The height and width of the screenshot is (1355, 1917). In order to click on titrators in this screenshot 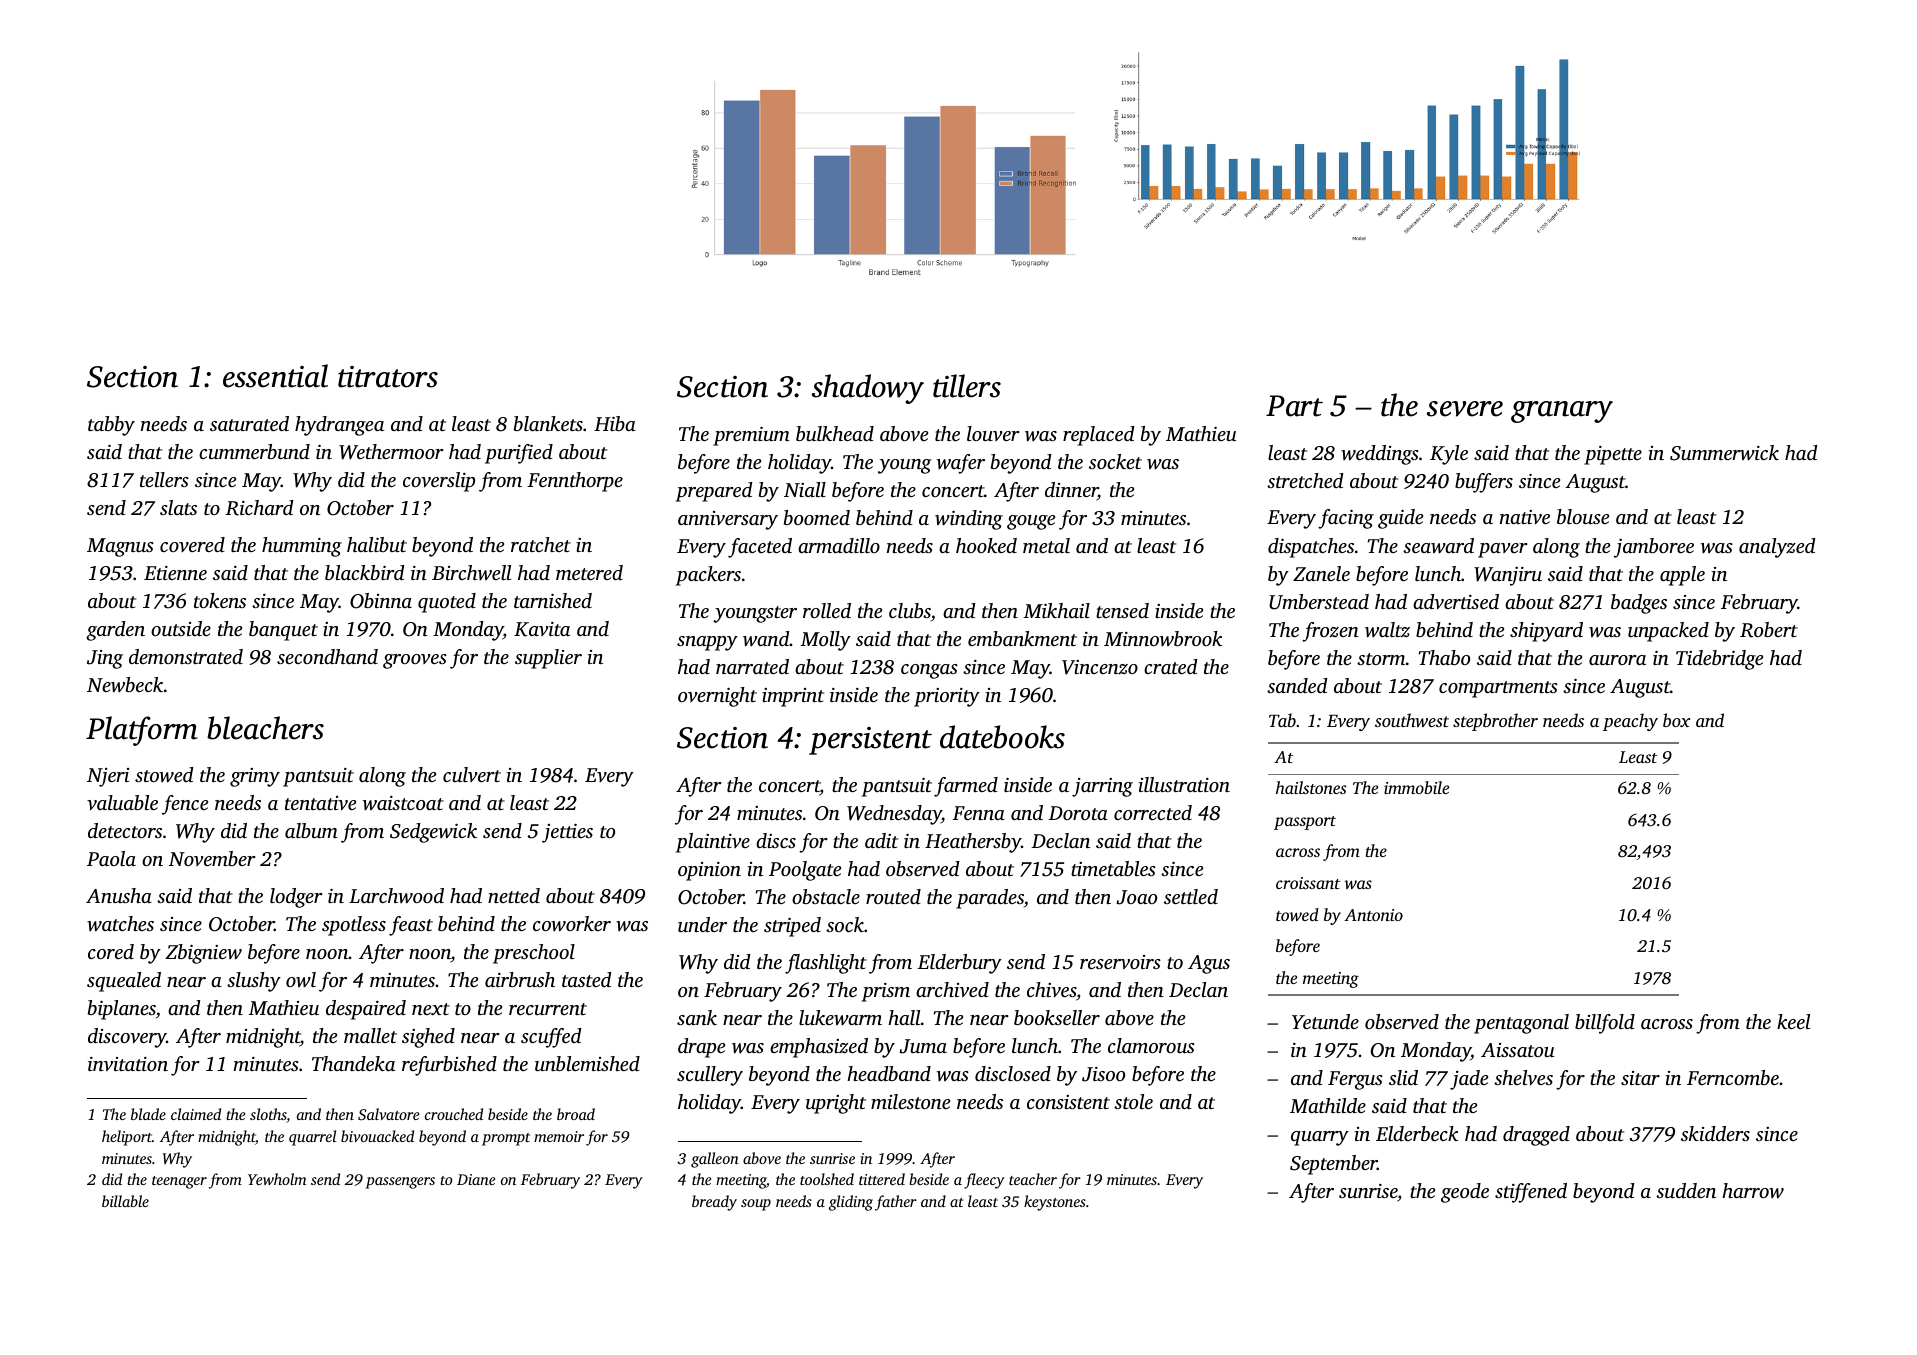, I will do `click(388, 377)`.
